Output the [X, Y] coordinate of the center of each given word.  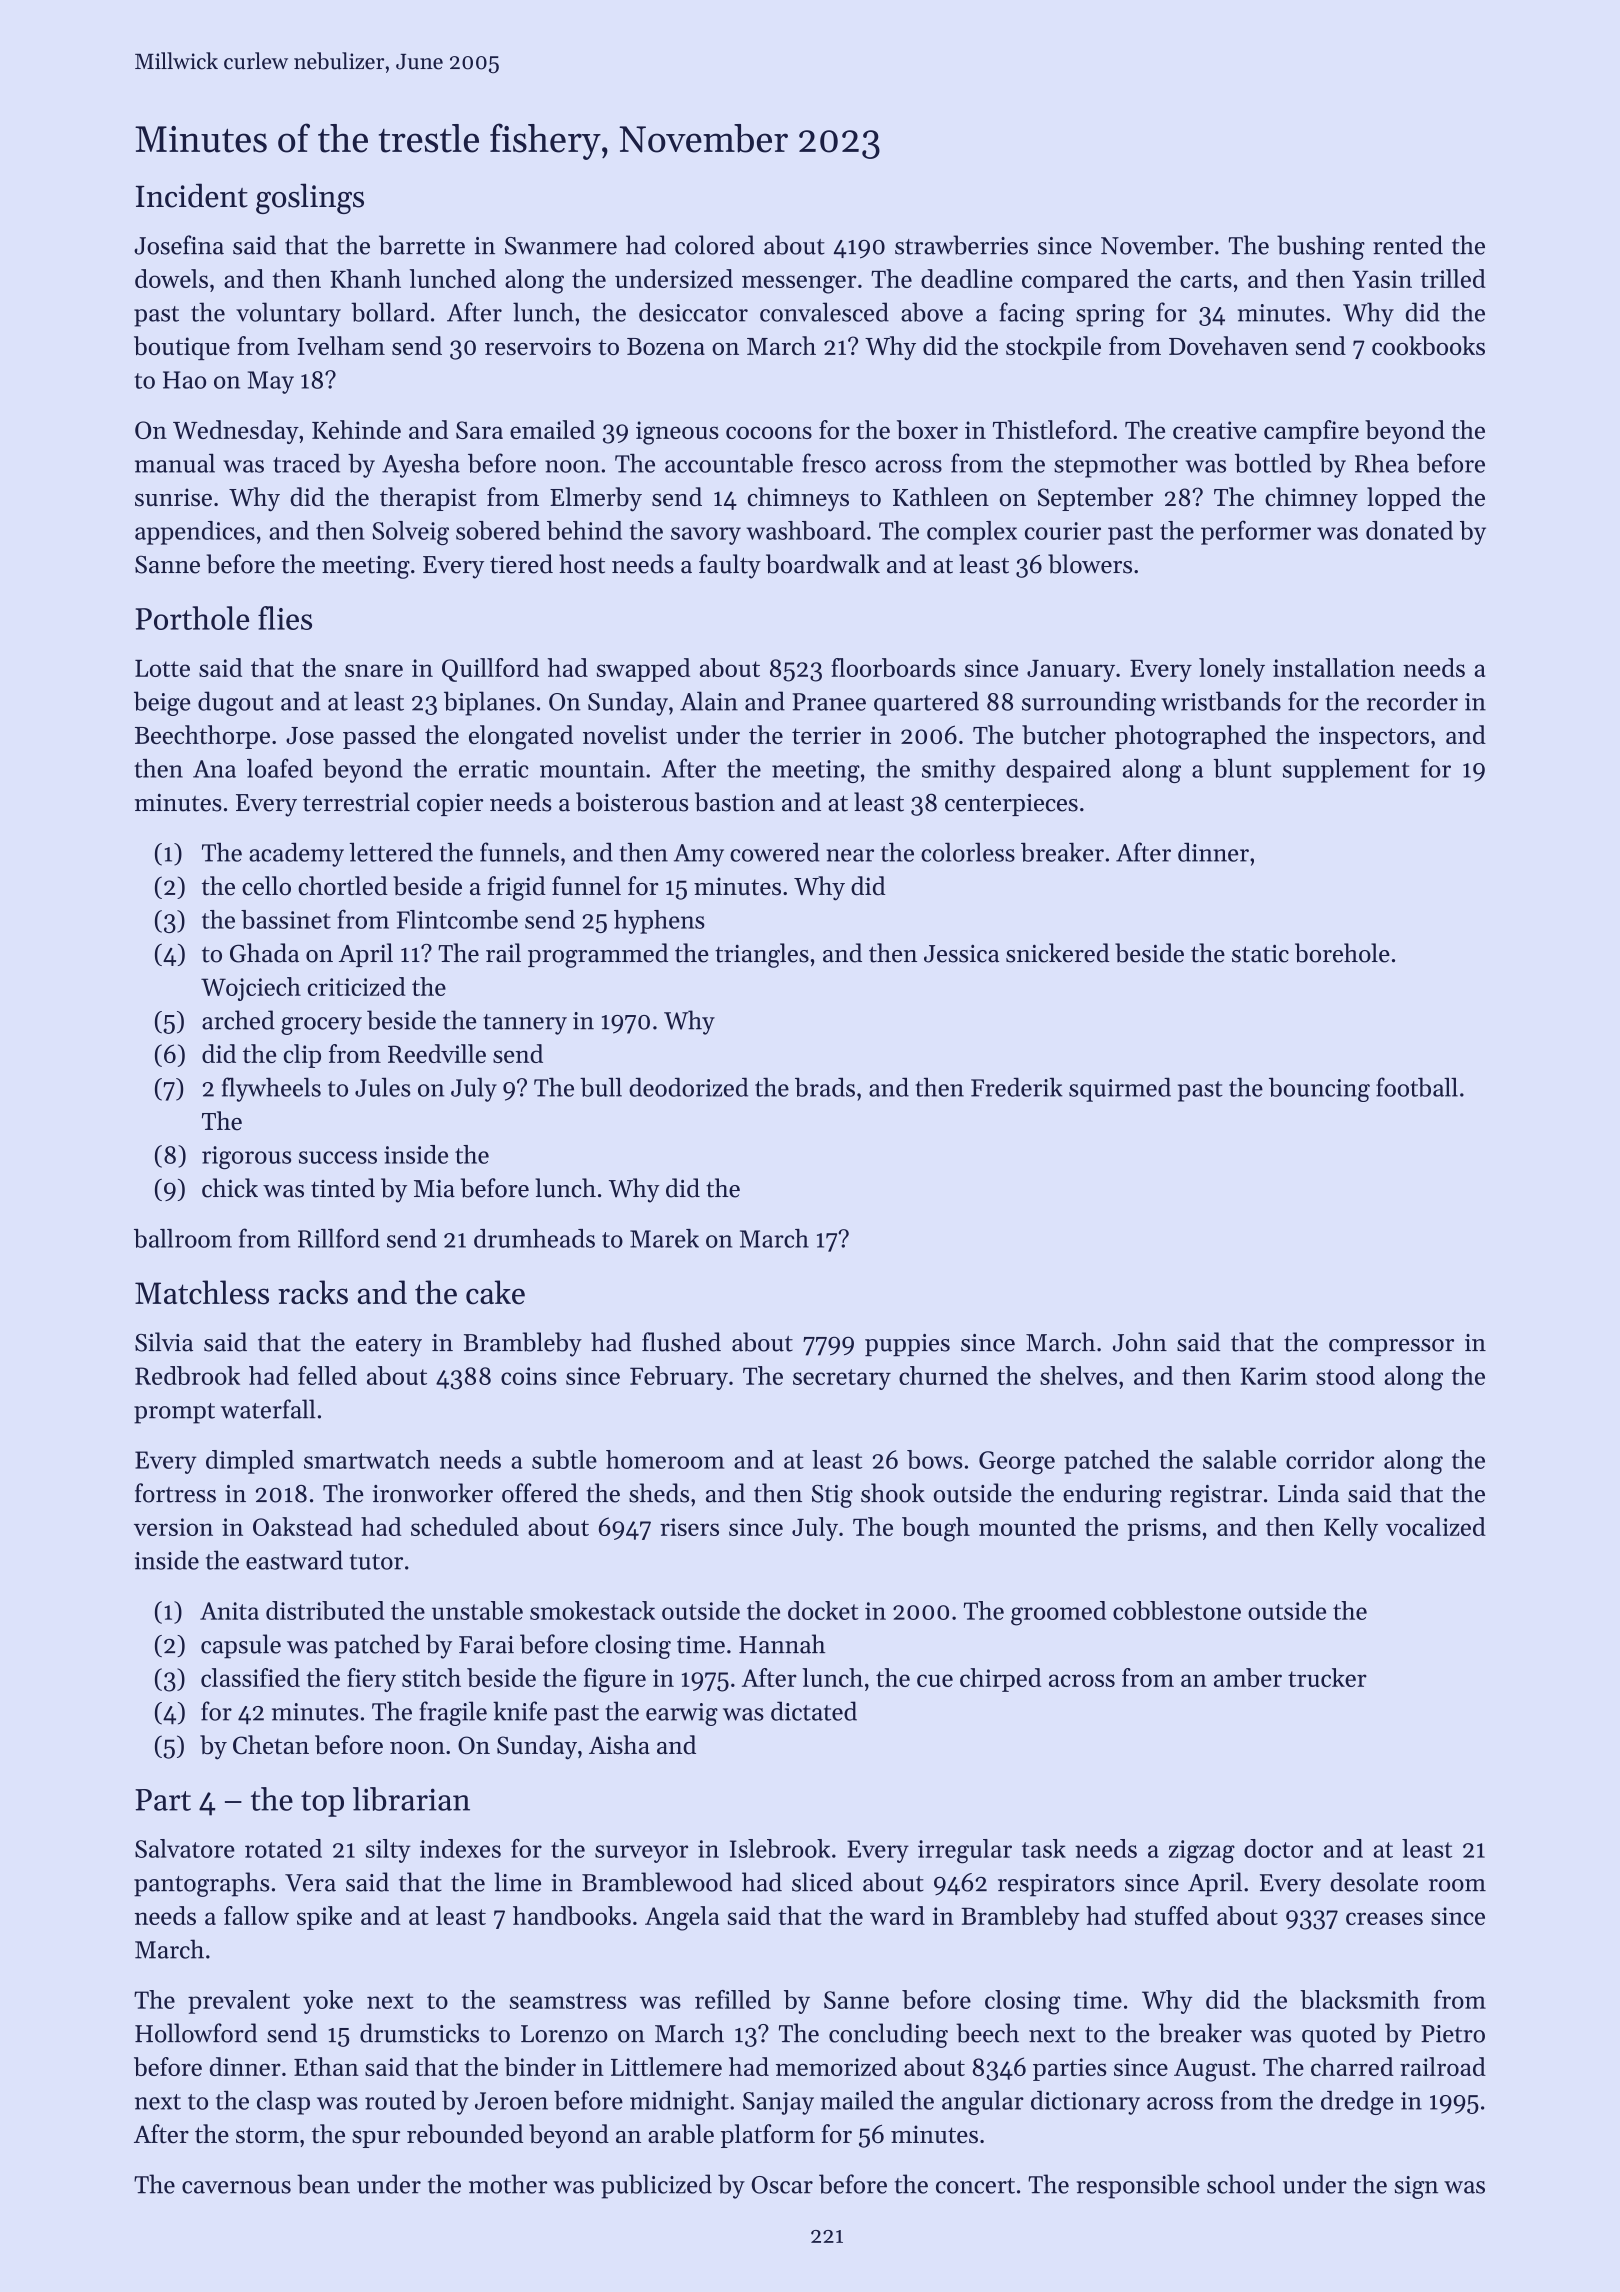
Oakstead [302, 1526]
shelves [1078, 1375]
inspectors [1374, 737]
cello [266, 886]
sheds [659, 1493]
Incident [192, 195]
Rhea [1382, 463]
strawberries [961, 245]
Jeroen [511, 2101]
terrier [826, 735]
